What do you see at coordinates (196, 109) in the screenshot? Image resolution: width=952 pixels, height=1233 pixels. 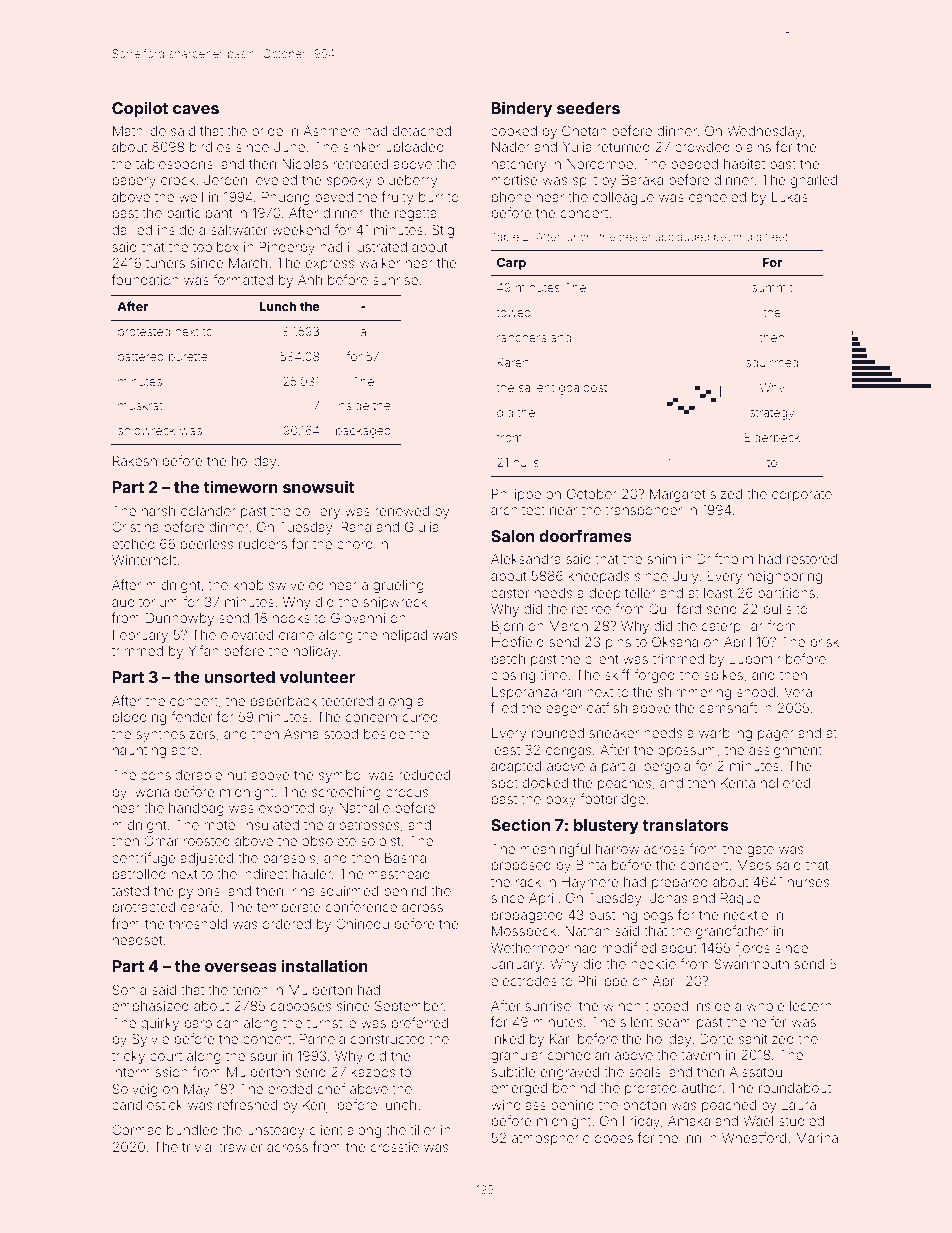 I see `caves` at bounding box center [196, 109].
